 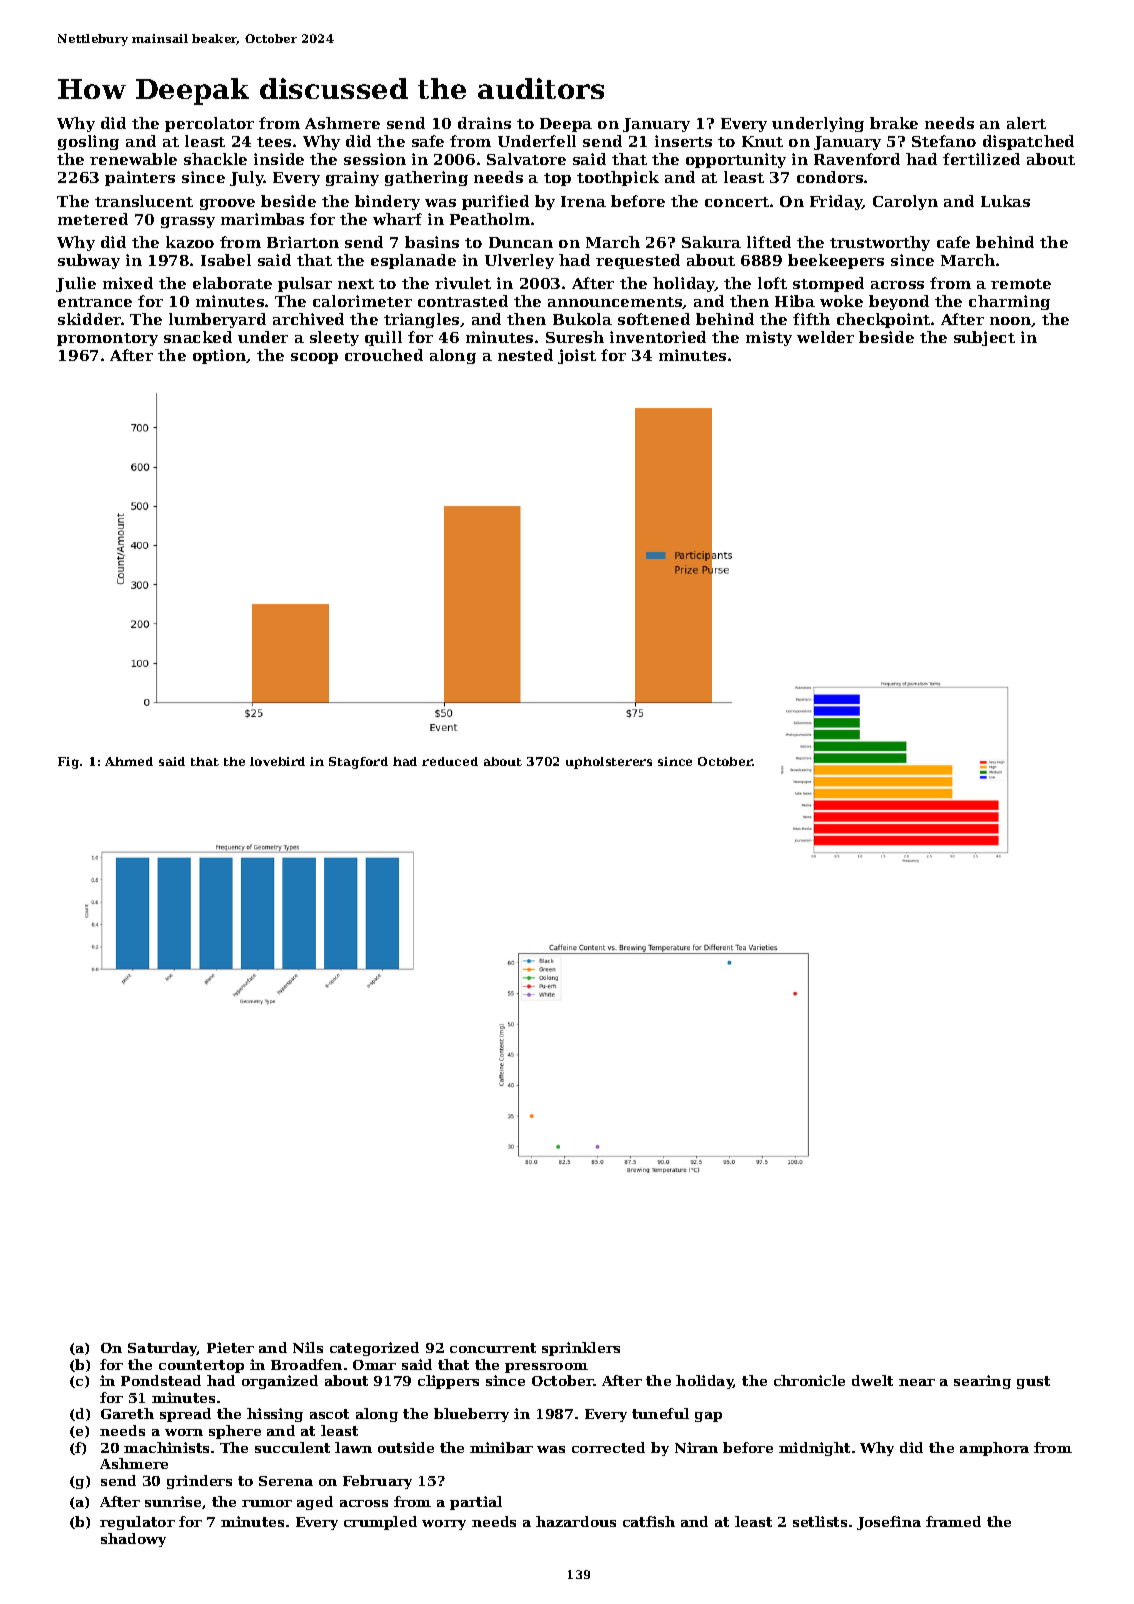 I want to click on sprinklers, so click(x=581, y=1349).
